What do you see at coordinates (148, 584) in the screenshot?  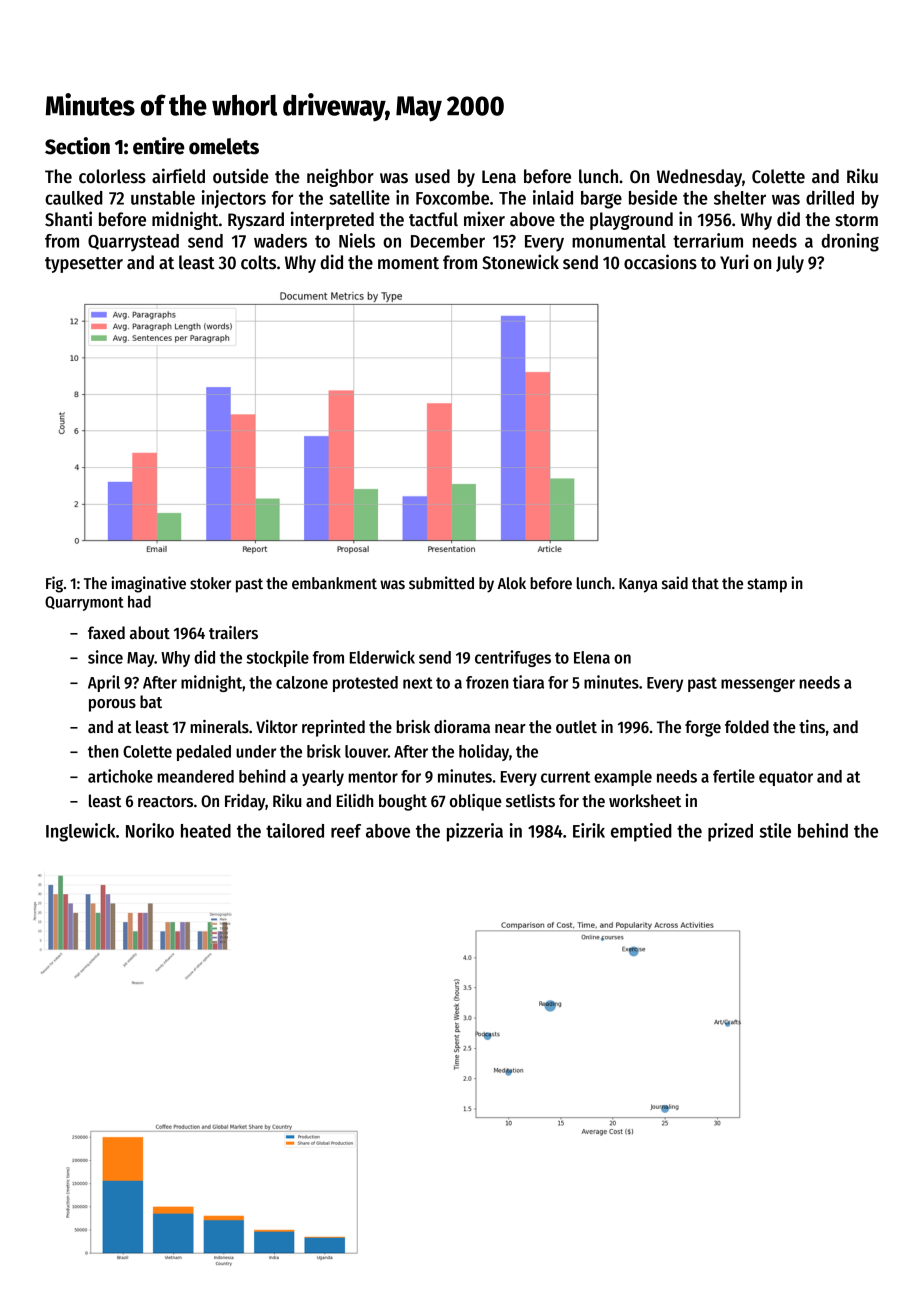 I see `imaginative` at bounding box center [148, 584].
